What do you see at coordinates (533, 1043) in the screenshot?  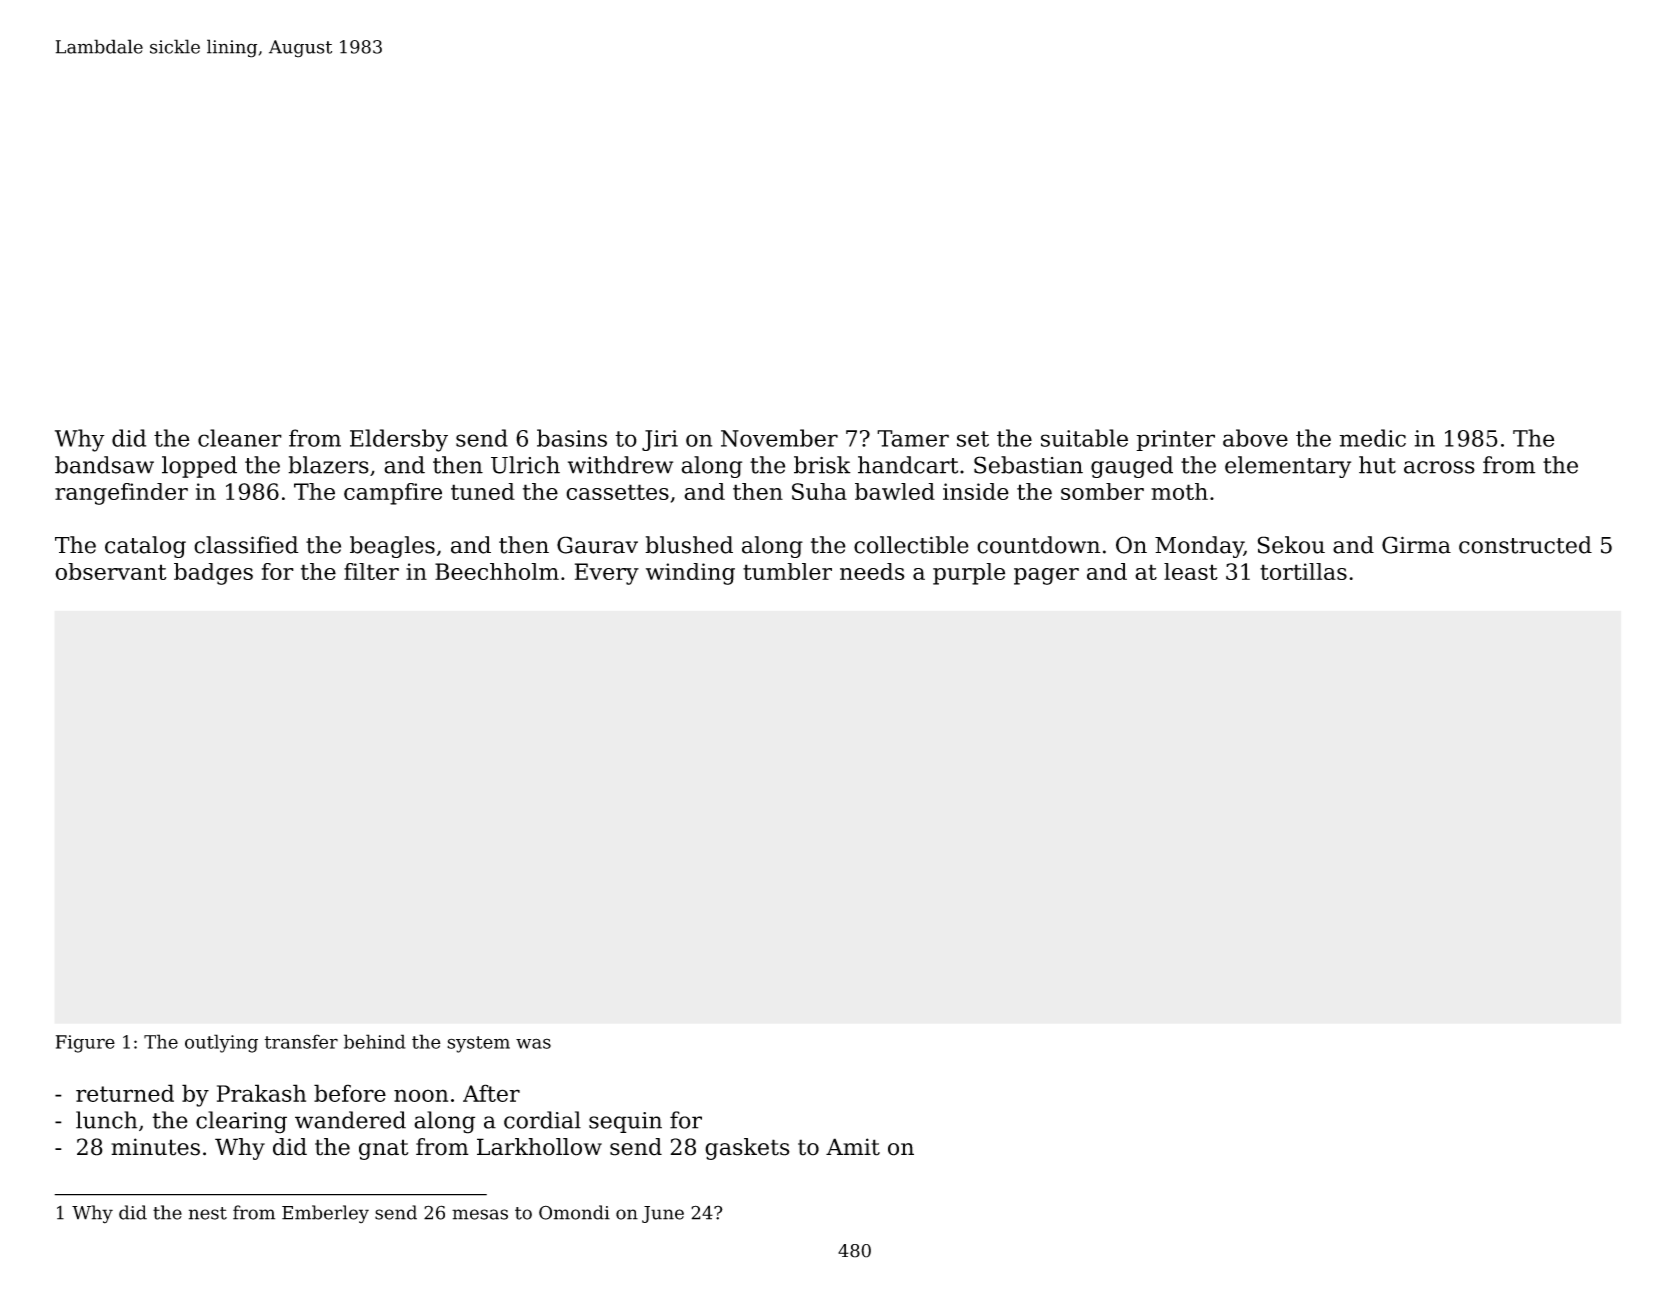 I see `was` at bounding box center [533, 1043].
